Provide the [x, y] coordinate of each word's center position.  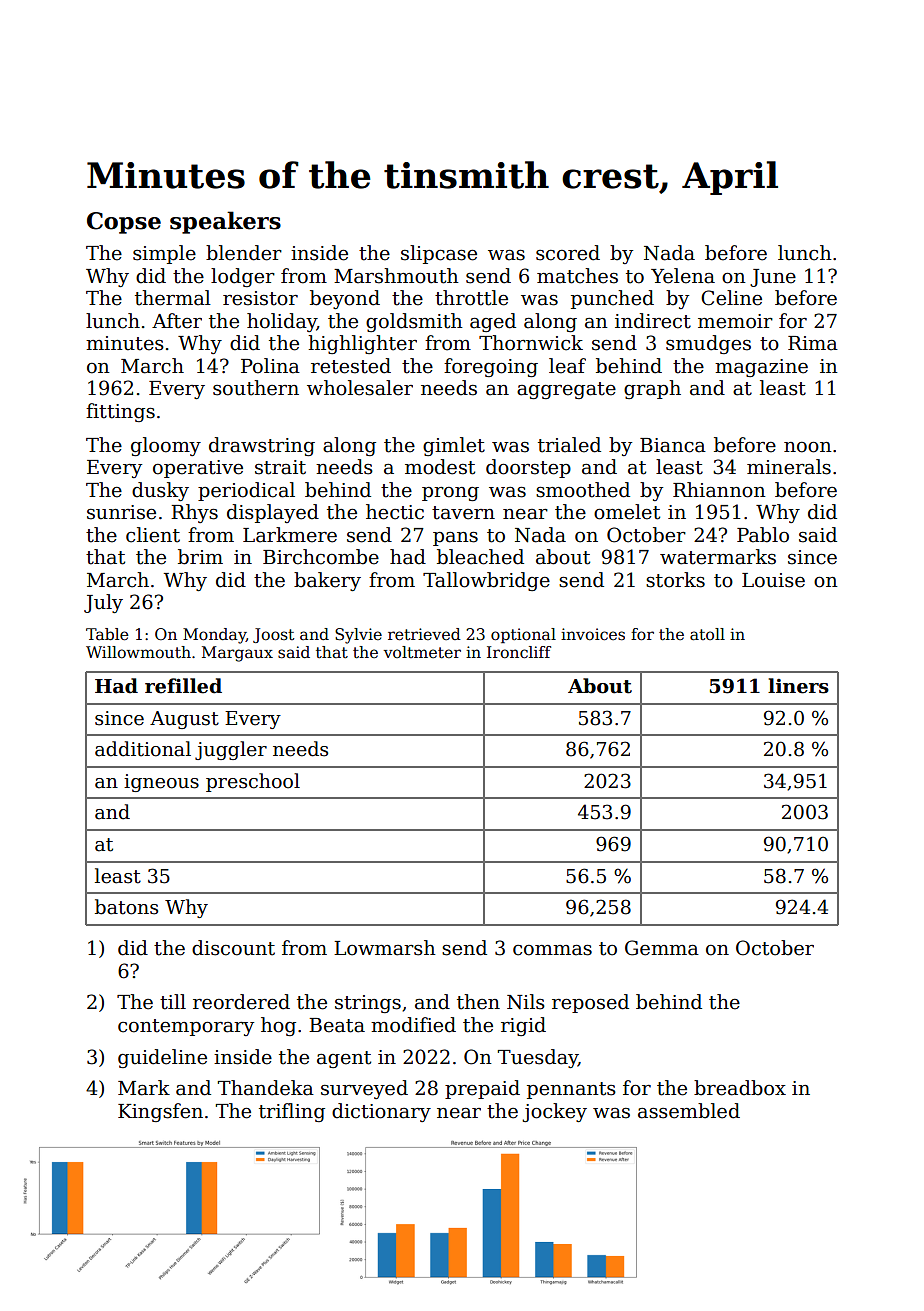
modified [413, 1025]
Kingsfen [160, 1112]
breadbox [740, 1088]
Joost [273, 635]
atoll [707, 634]
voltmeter [422, 652]
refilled [183, 686]
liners [798, 686]
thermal [173, 298]
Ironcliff [519, 652]
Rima [813, 343]
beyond [345, 299]
